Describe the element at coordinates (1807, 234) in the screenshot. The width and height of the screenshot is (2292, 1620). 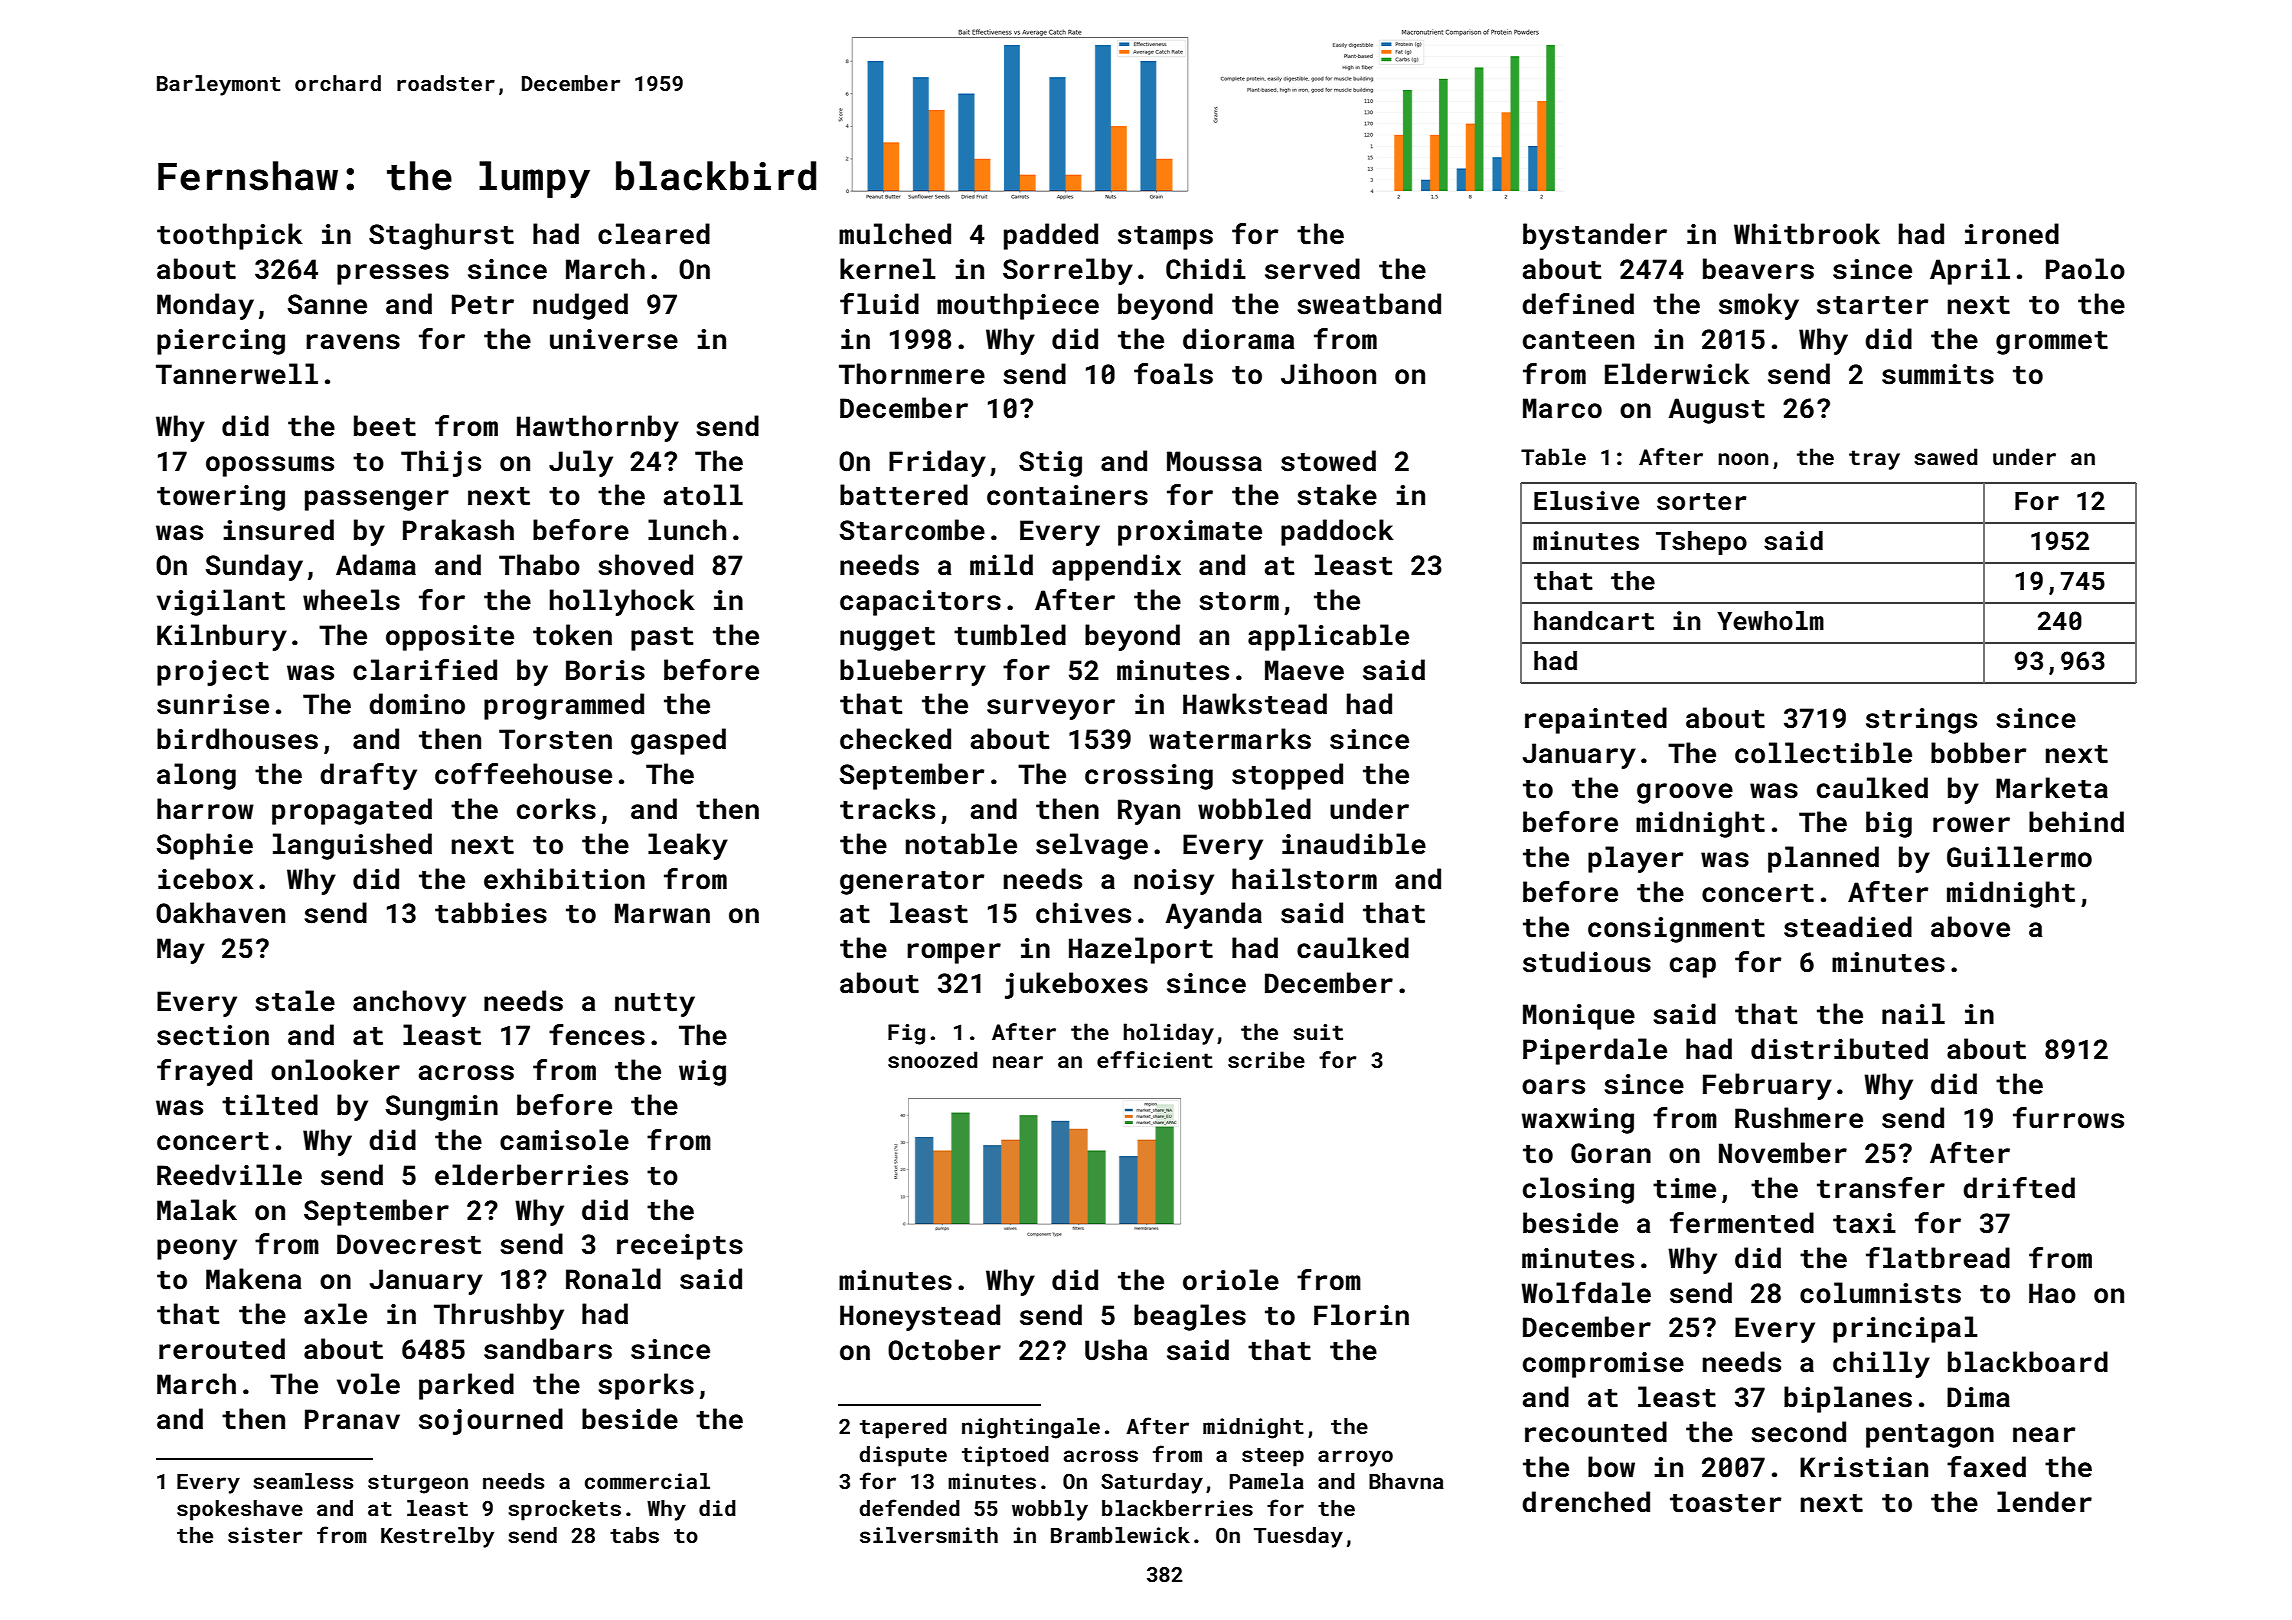
I see `Whitbrook` at that location.
